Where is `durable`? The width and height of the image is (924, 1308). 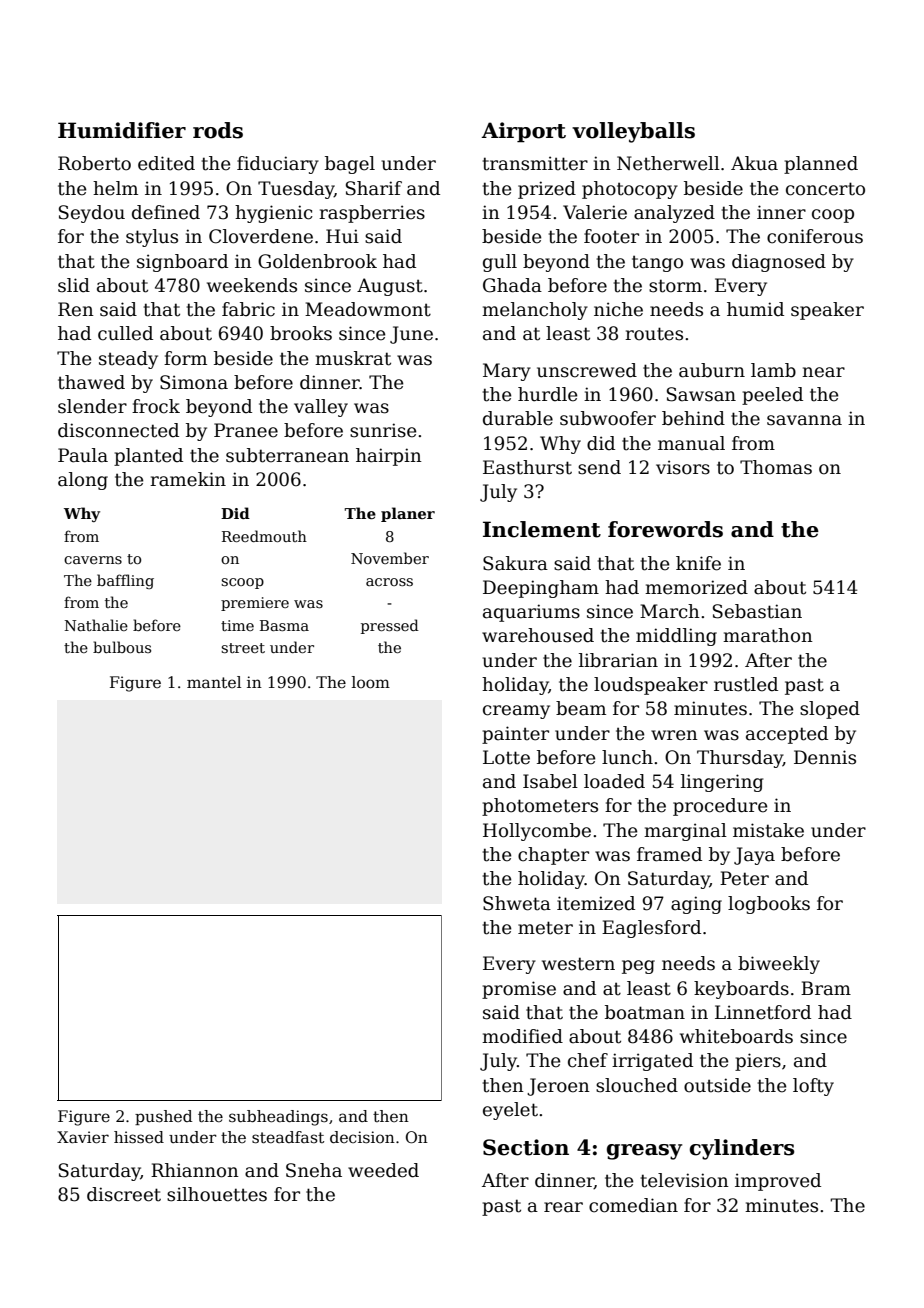
durable is located at coordinates (518, 418).
